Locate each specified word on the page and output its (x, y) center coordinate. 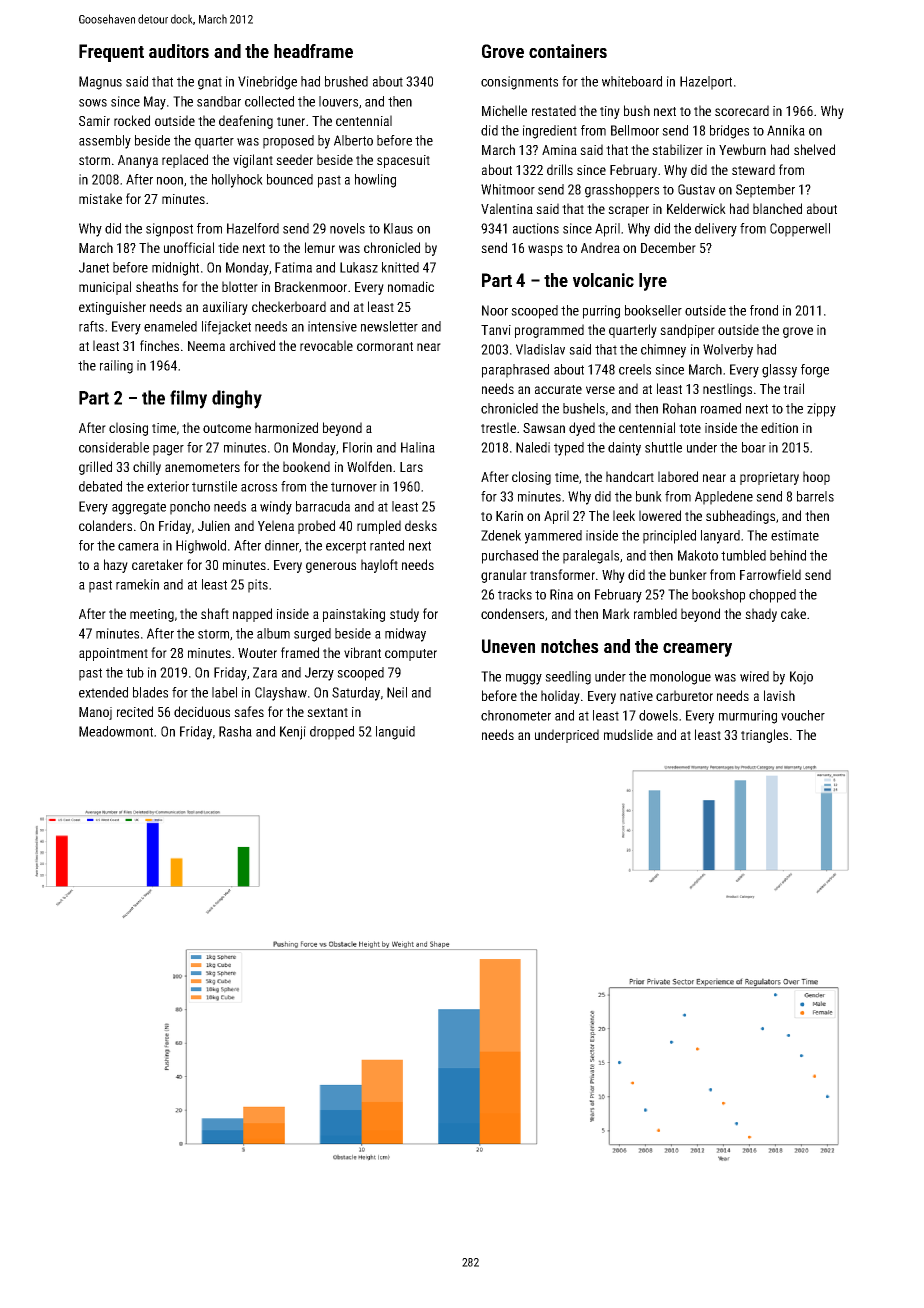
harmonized (286, 427)
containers (568, 51)
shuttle (663, 447)
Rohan (679, 408)
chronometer (516, 715)
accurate (558, 389)
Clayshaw (281, 694)
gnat (210, 83)
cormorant (385, 346)
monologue (680, 678)
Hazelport (706, 83)
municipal (105, 288)
